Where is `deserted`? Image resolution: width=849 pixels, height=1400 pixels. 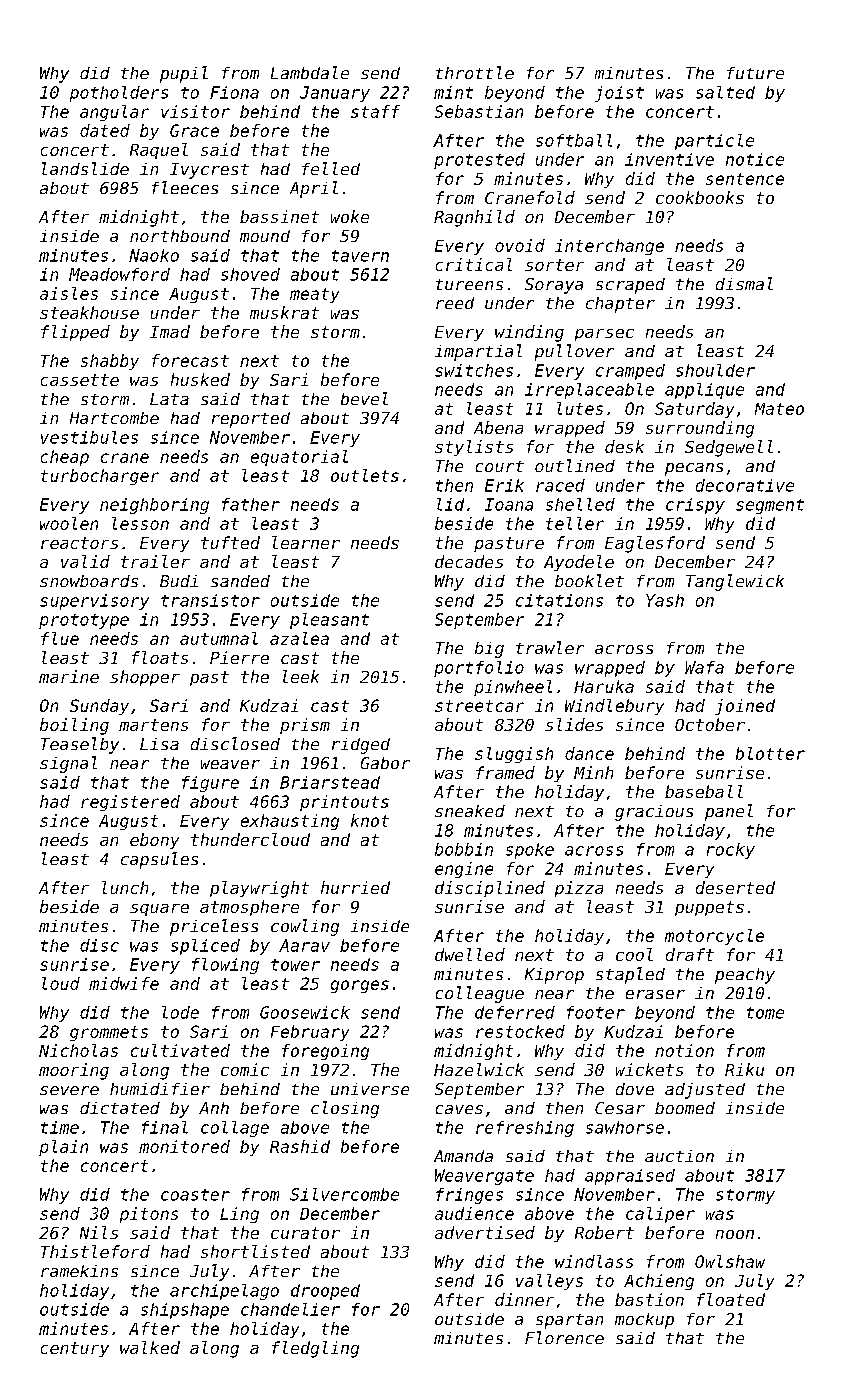
deserted is located at coordinates (735, 887).
